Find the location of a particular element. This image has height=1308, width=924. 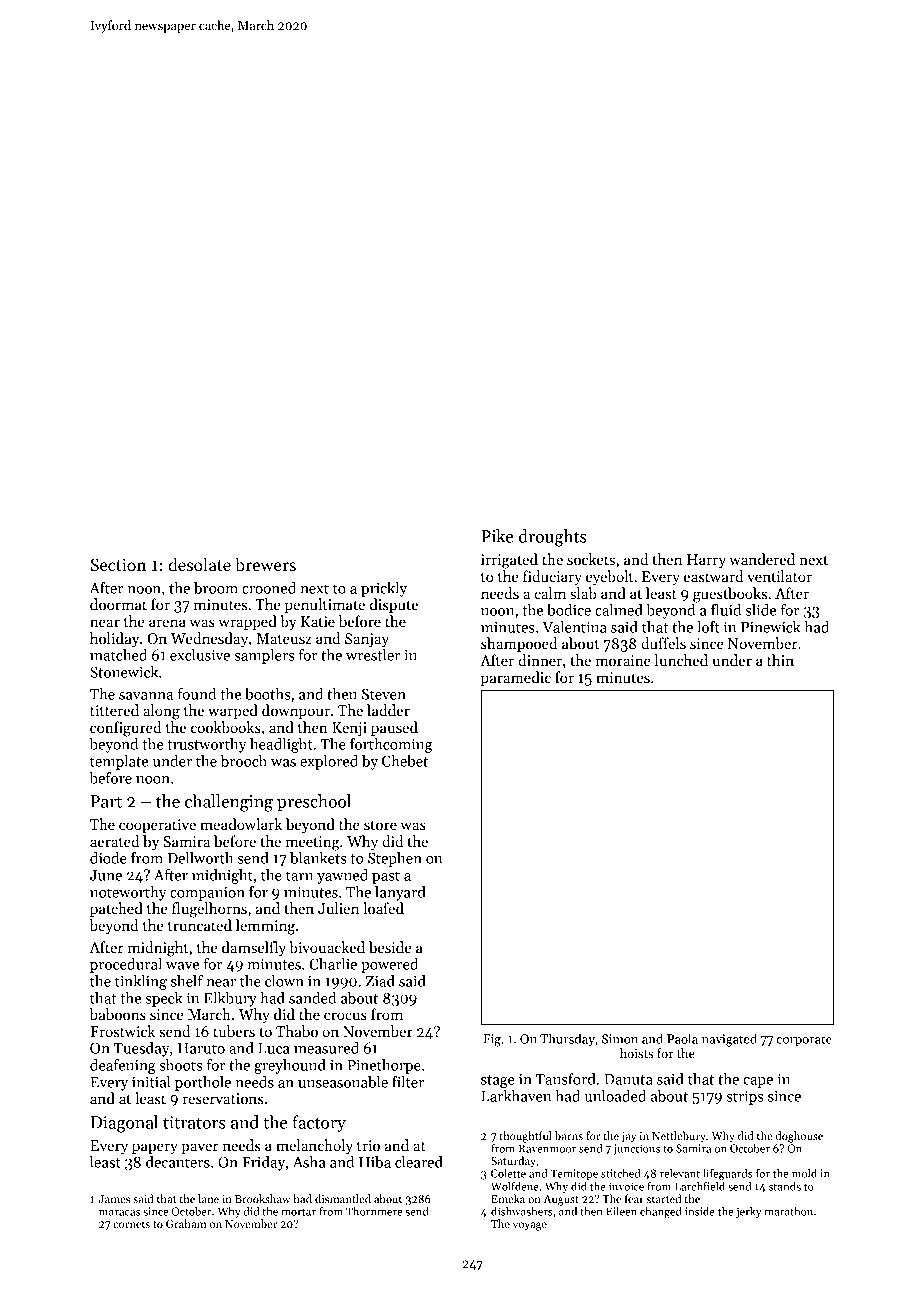

Harry is located at coordinates (706, 561).
